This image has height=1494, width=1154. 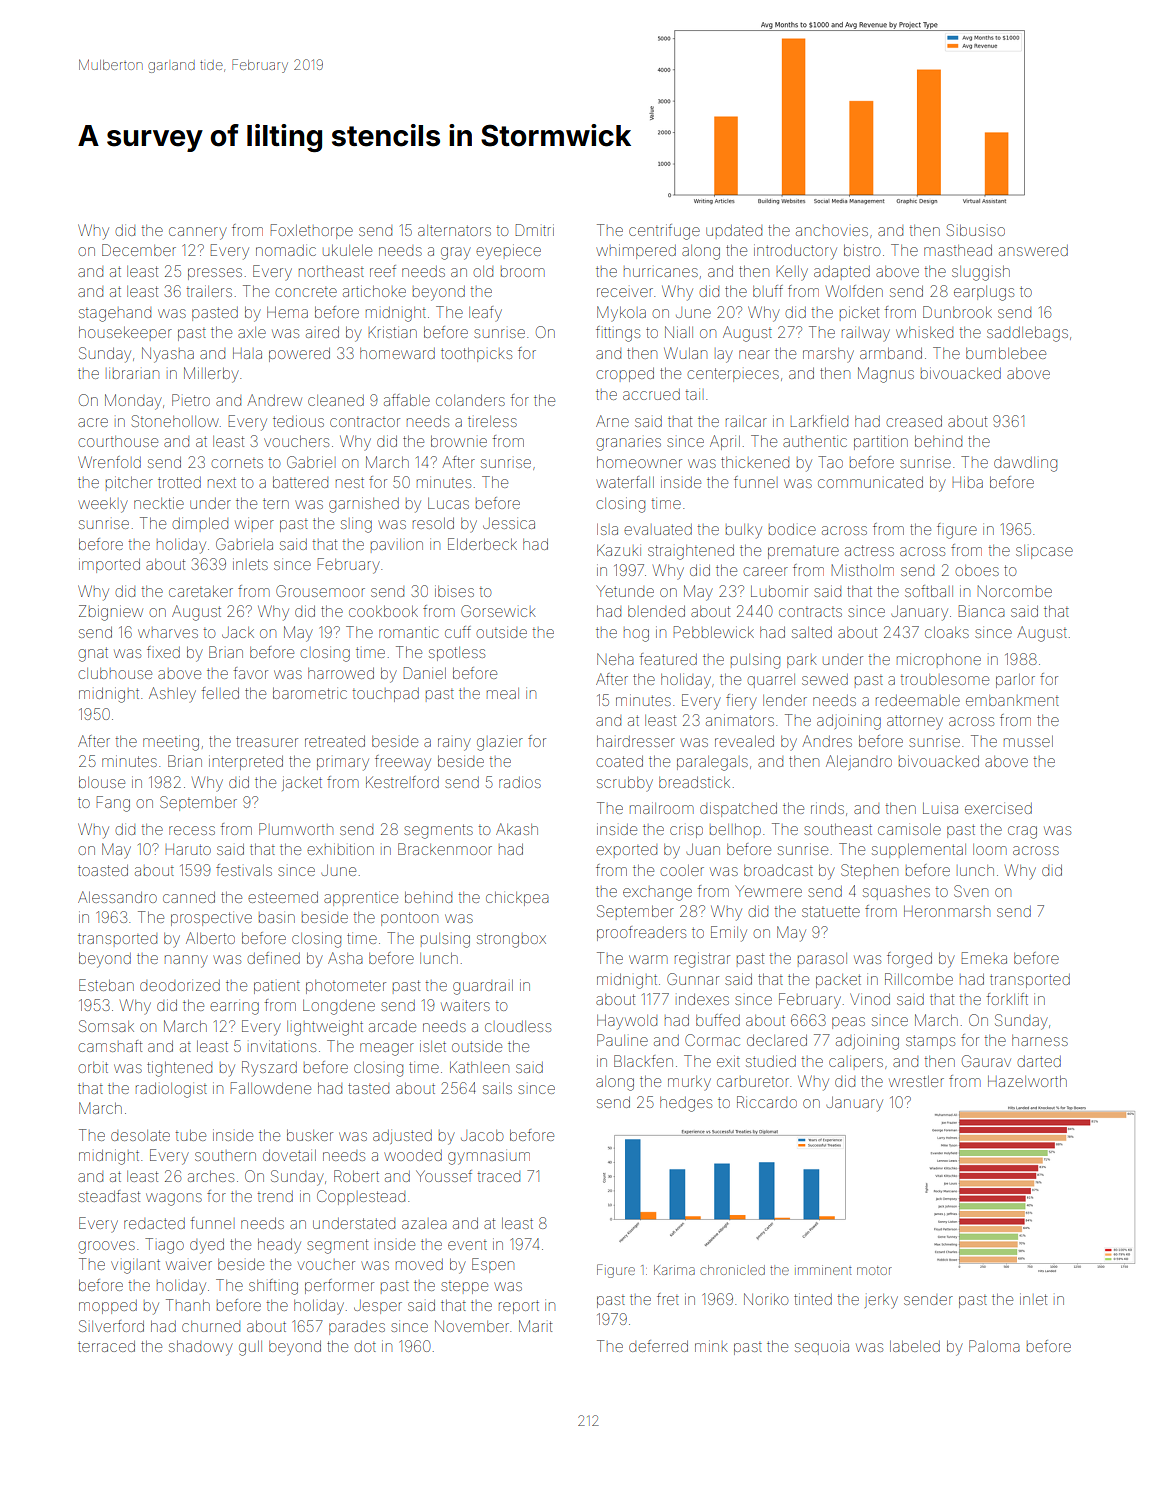 What do you see at coordinates (664, 232) in the image?
I see `centrifuge` at bounding box center [664, 232].
